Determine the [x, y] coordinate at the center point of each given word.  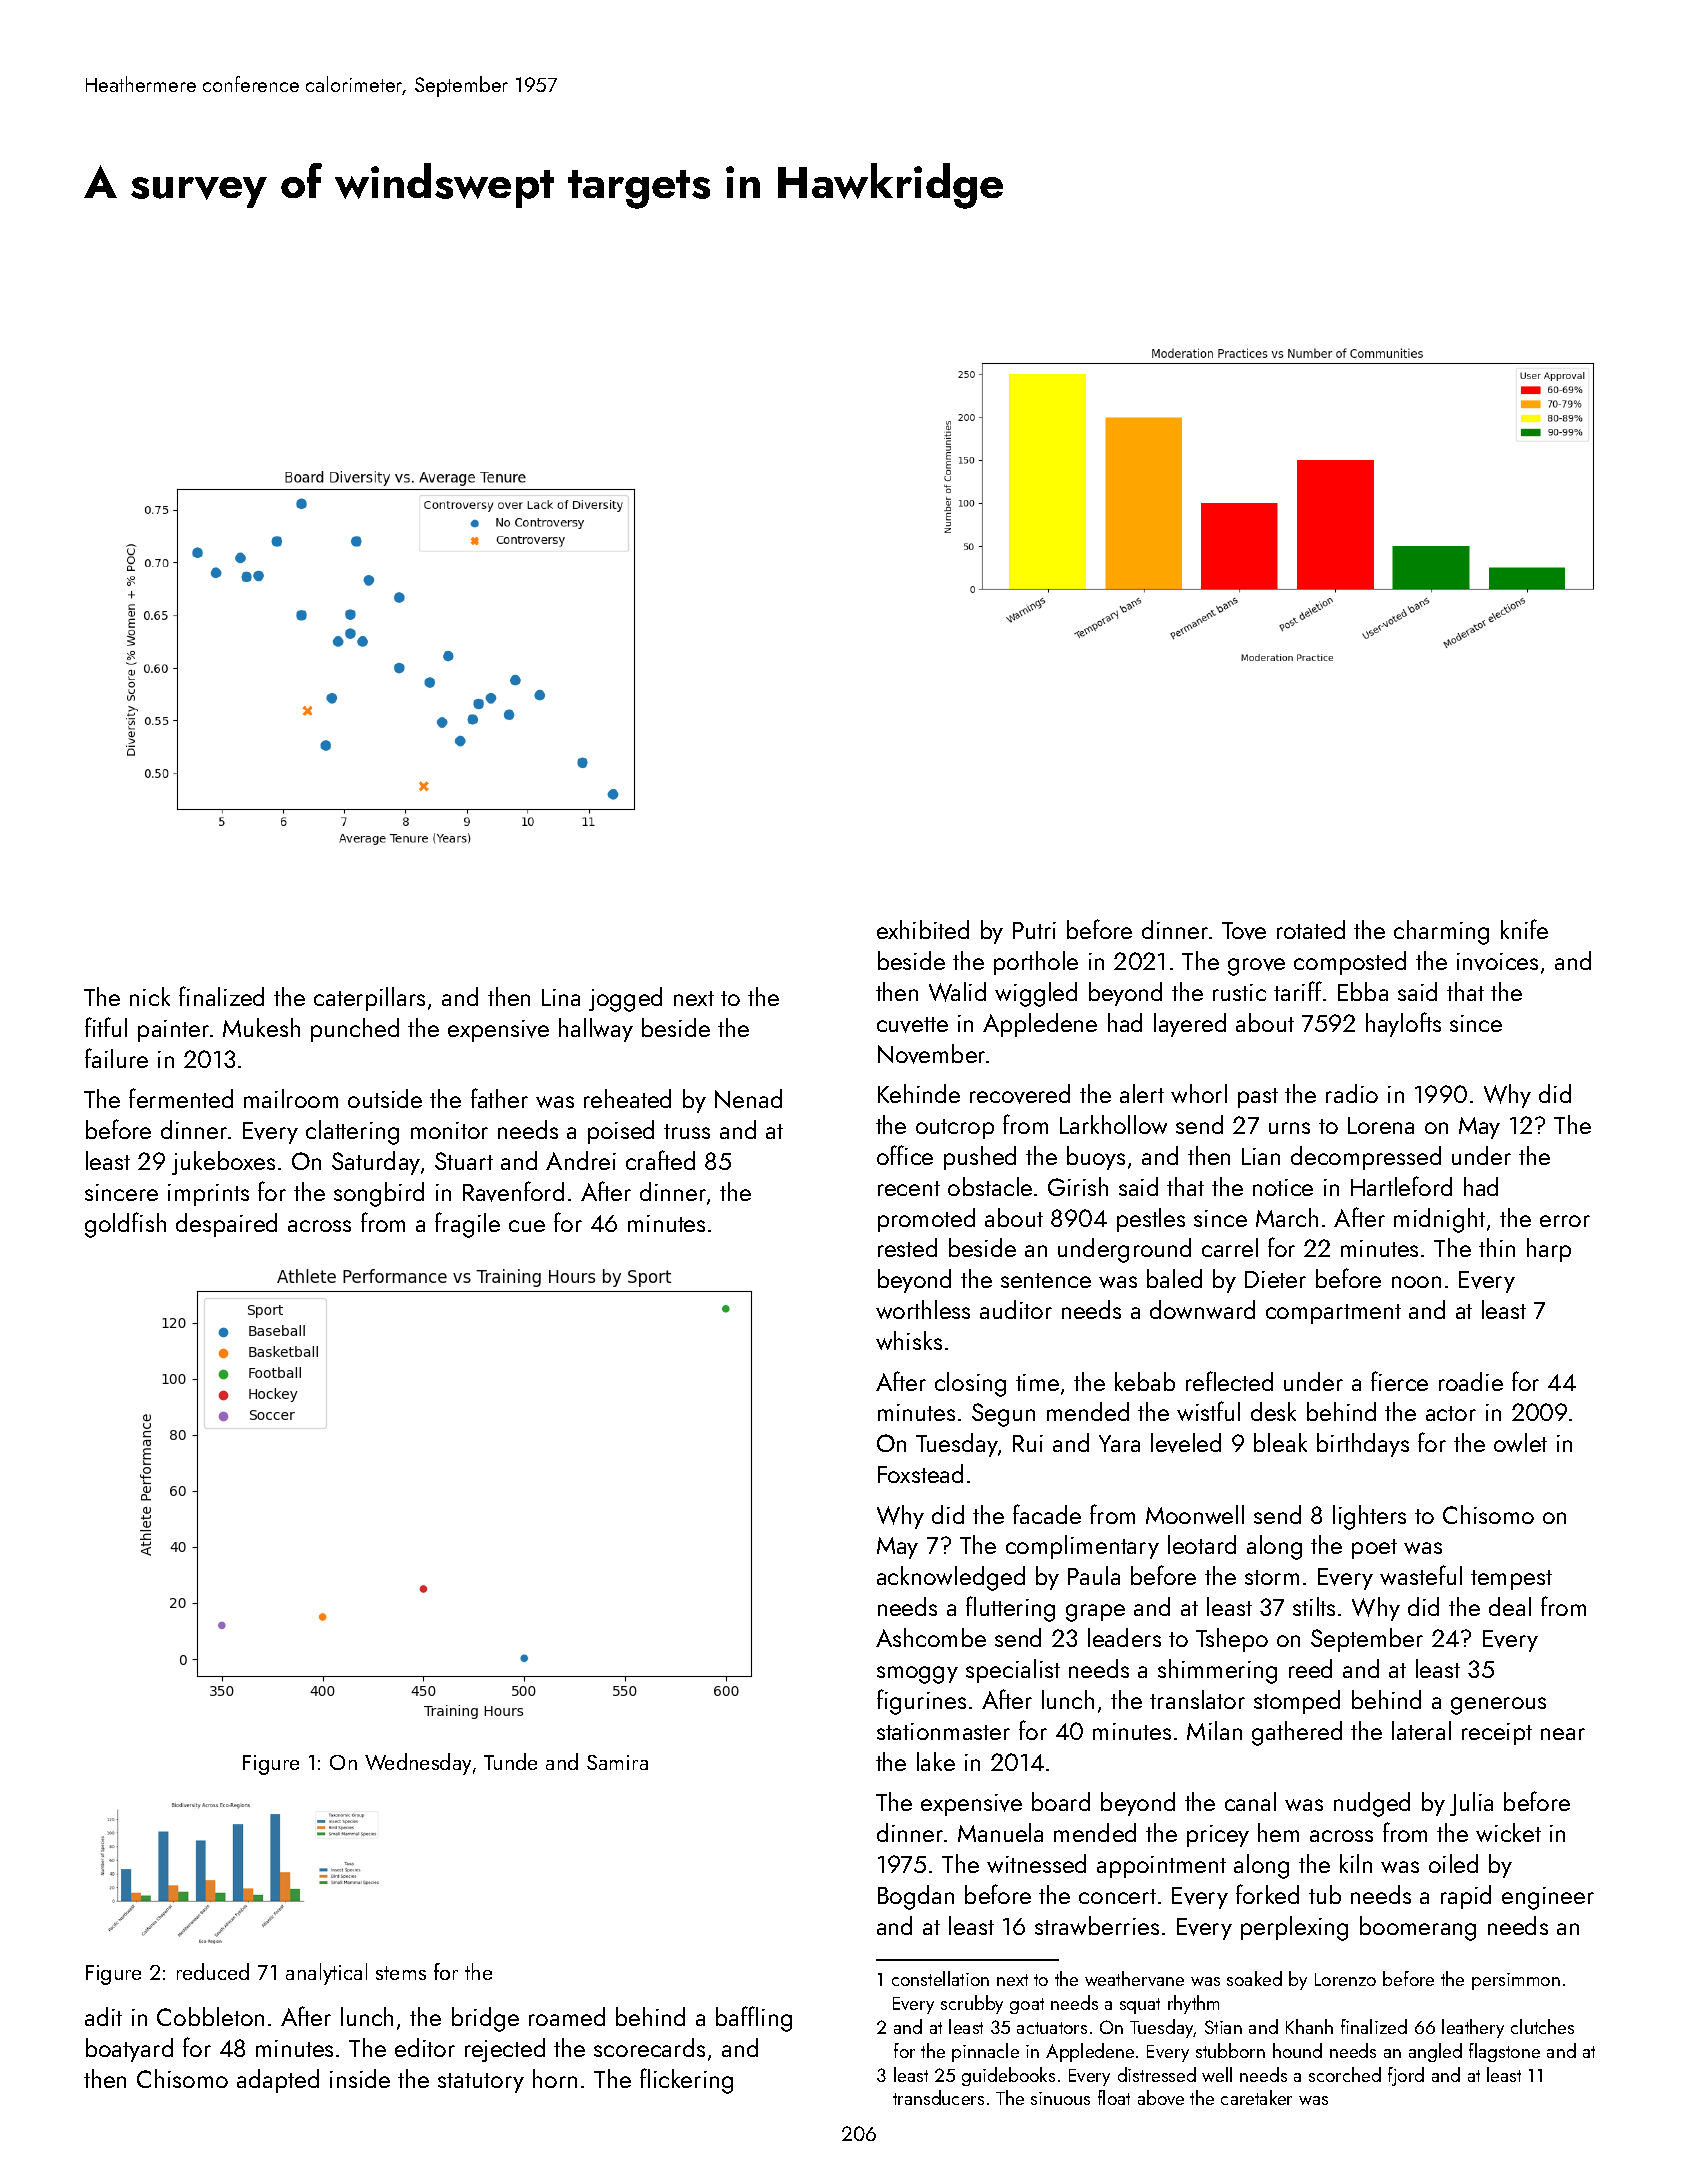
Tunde [510, 1761]
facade [1047, 1514]
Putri [1034, 930]
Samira [617, 1762]
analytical [326, 1974]
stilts [1314, 1606]
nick [150, 996]
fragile [467, 1225]
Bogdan [916, 1897]
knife [1524, 929]
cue [527, 1226]
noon [1416, 1282]
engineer [1548, 1898]
